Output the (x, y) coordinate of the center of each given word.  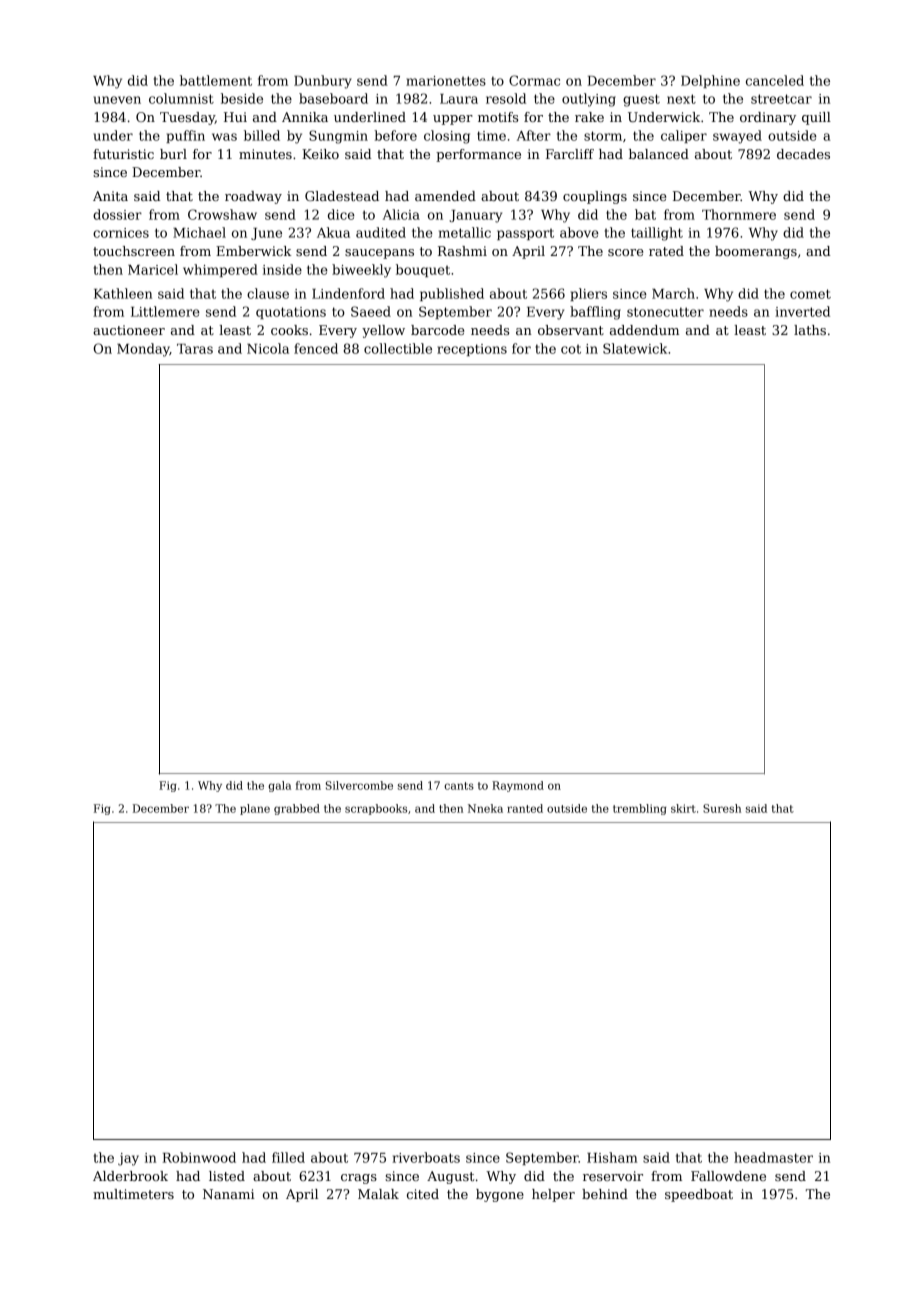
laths (810, 330)
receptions (472, 350)
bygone (500, 1195)
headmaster (773, 1157)
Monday (143, 350)
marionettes (446, 81)
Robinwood (199, 1157)
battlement (216, 80)
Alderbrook (130, 1176)
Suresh (722, 808)
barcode (437, 330)
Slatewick (635, 348)
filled (288, 1157)
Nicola (268, 348)
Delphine (710, 81)
